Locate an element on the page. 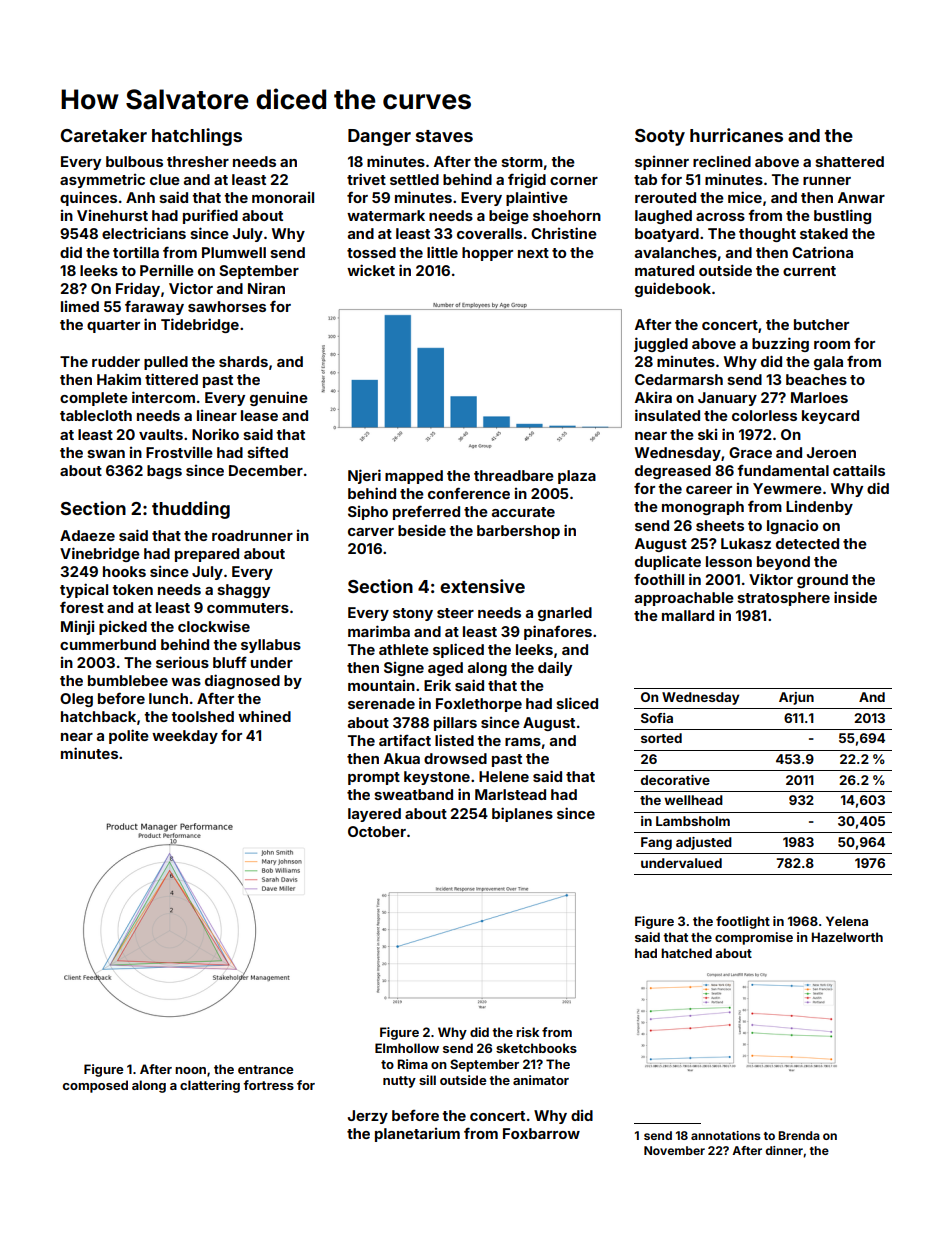  entrance is located at coordinates (265, 1069).
